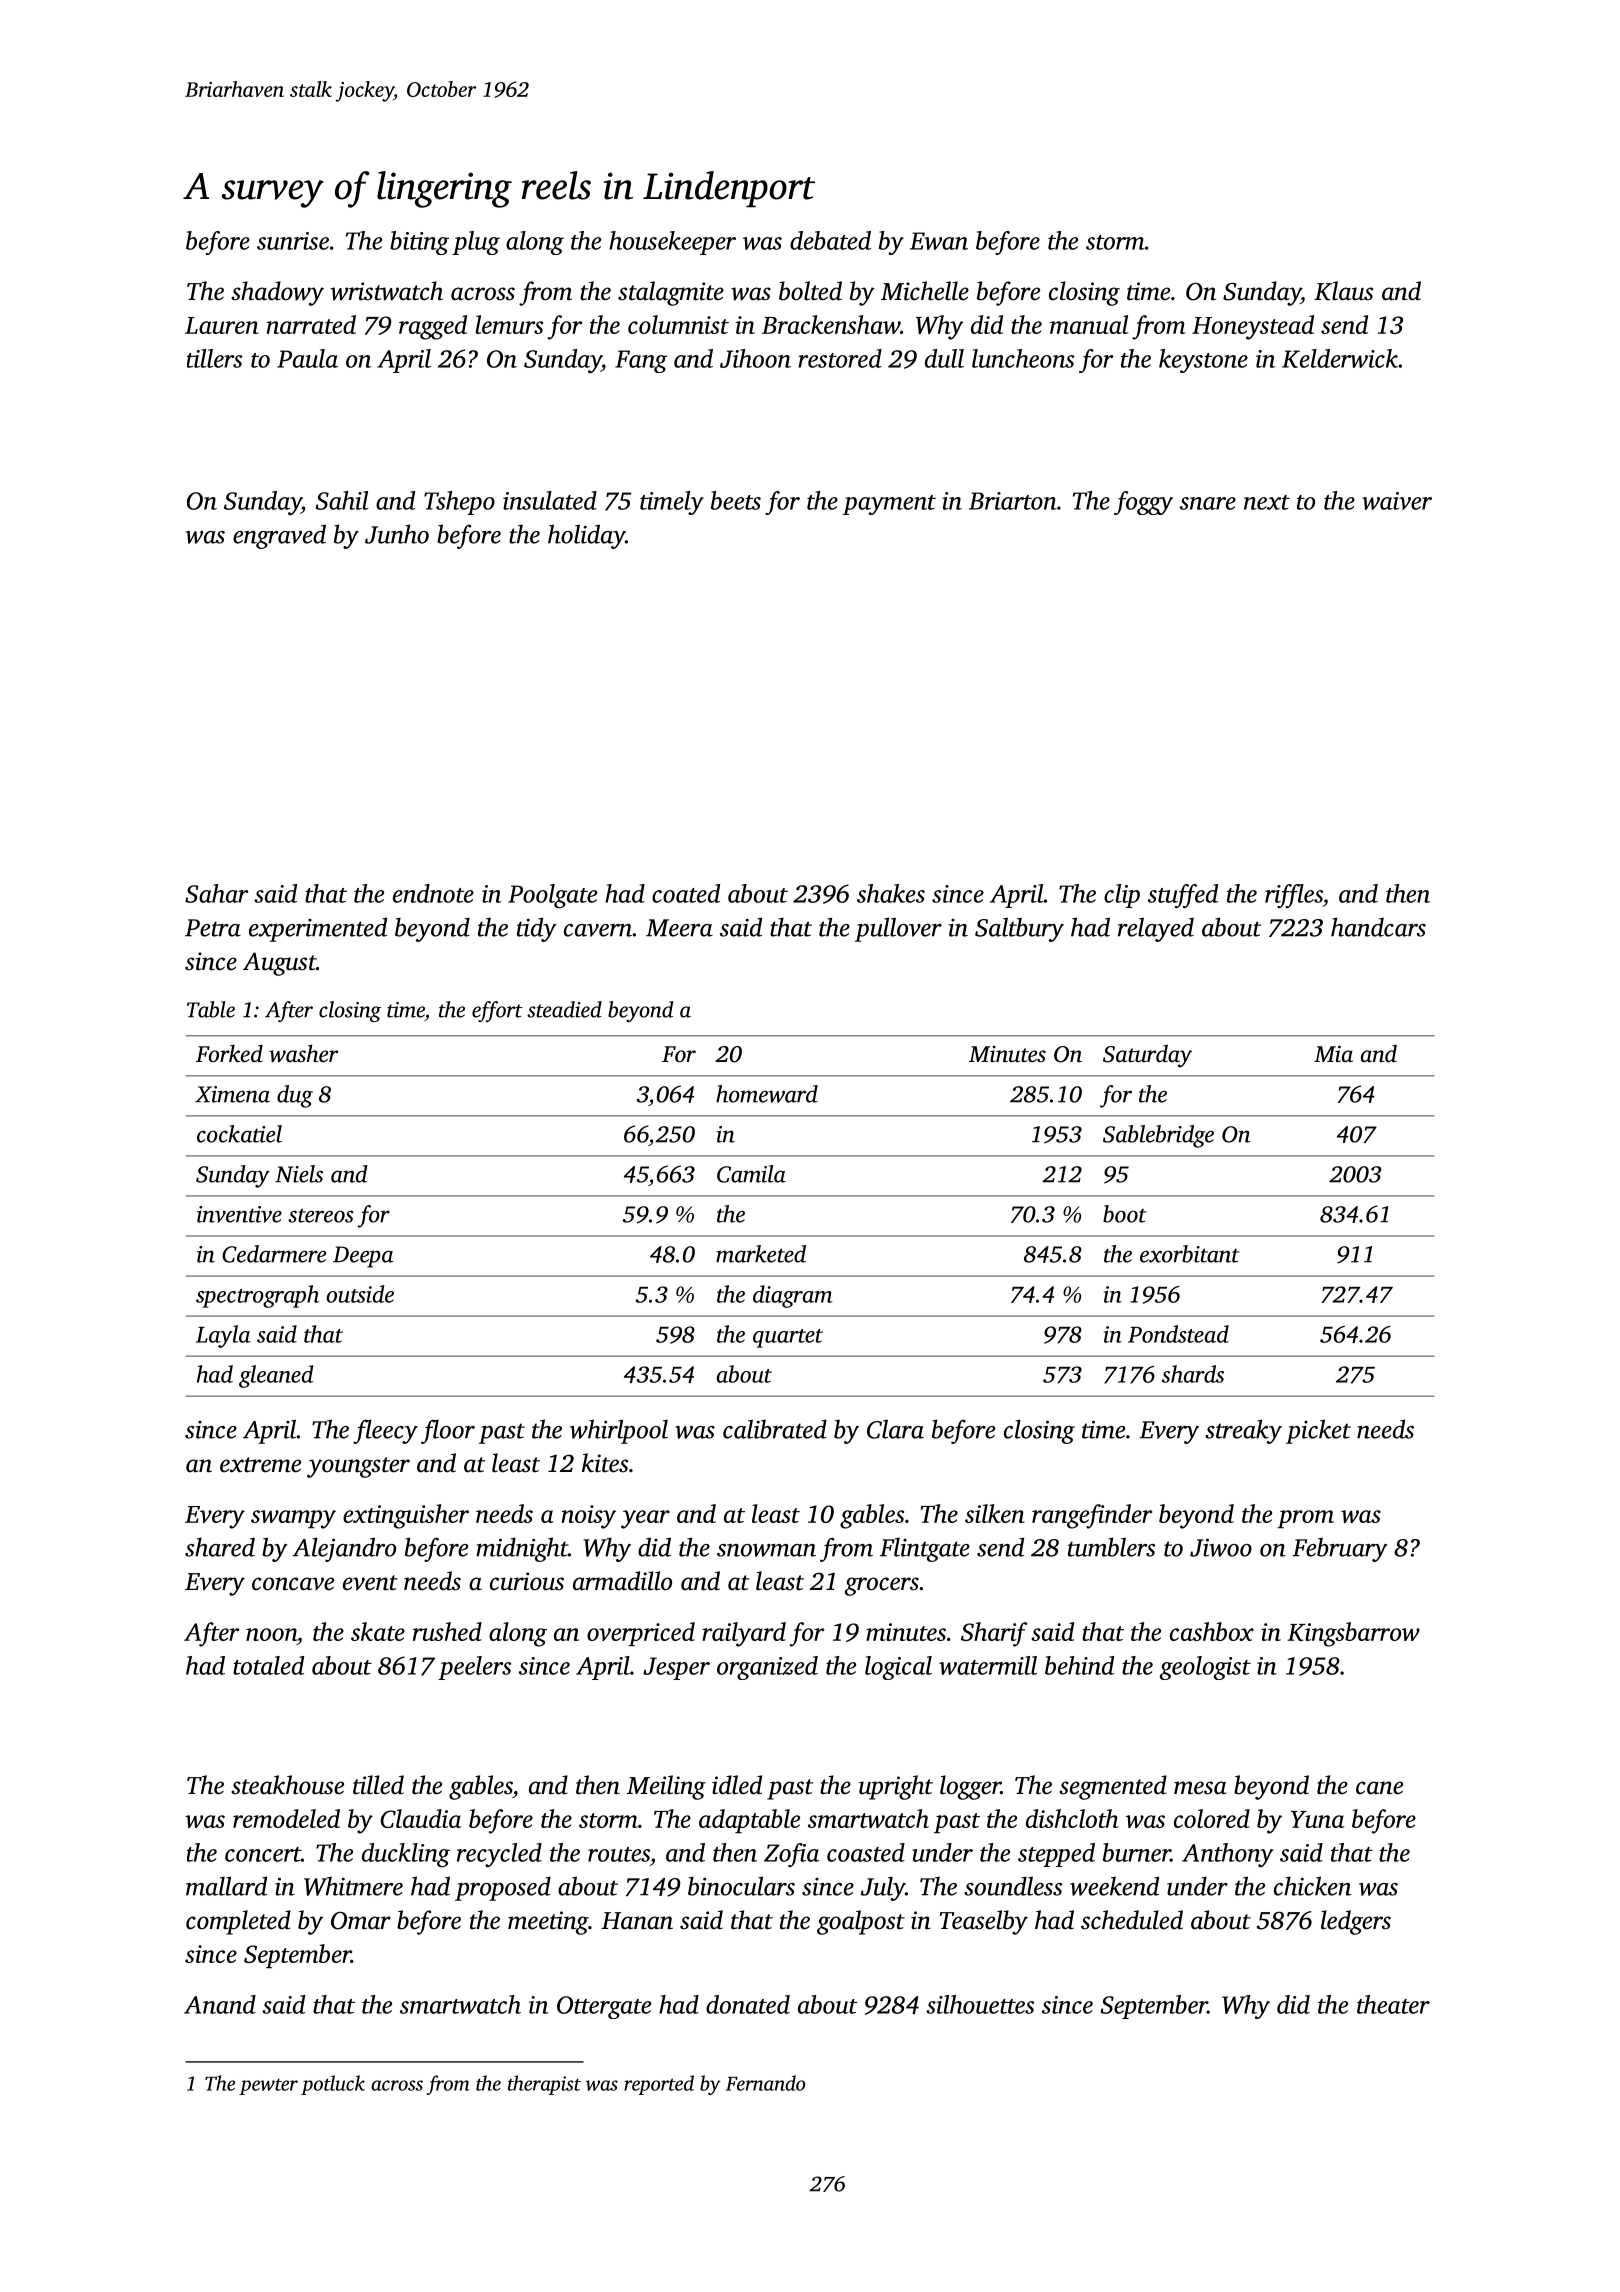  What do you see at coordinates (1147, 1056) in the document?
I see `Saturday` at bounding box center [1147, 1056].
